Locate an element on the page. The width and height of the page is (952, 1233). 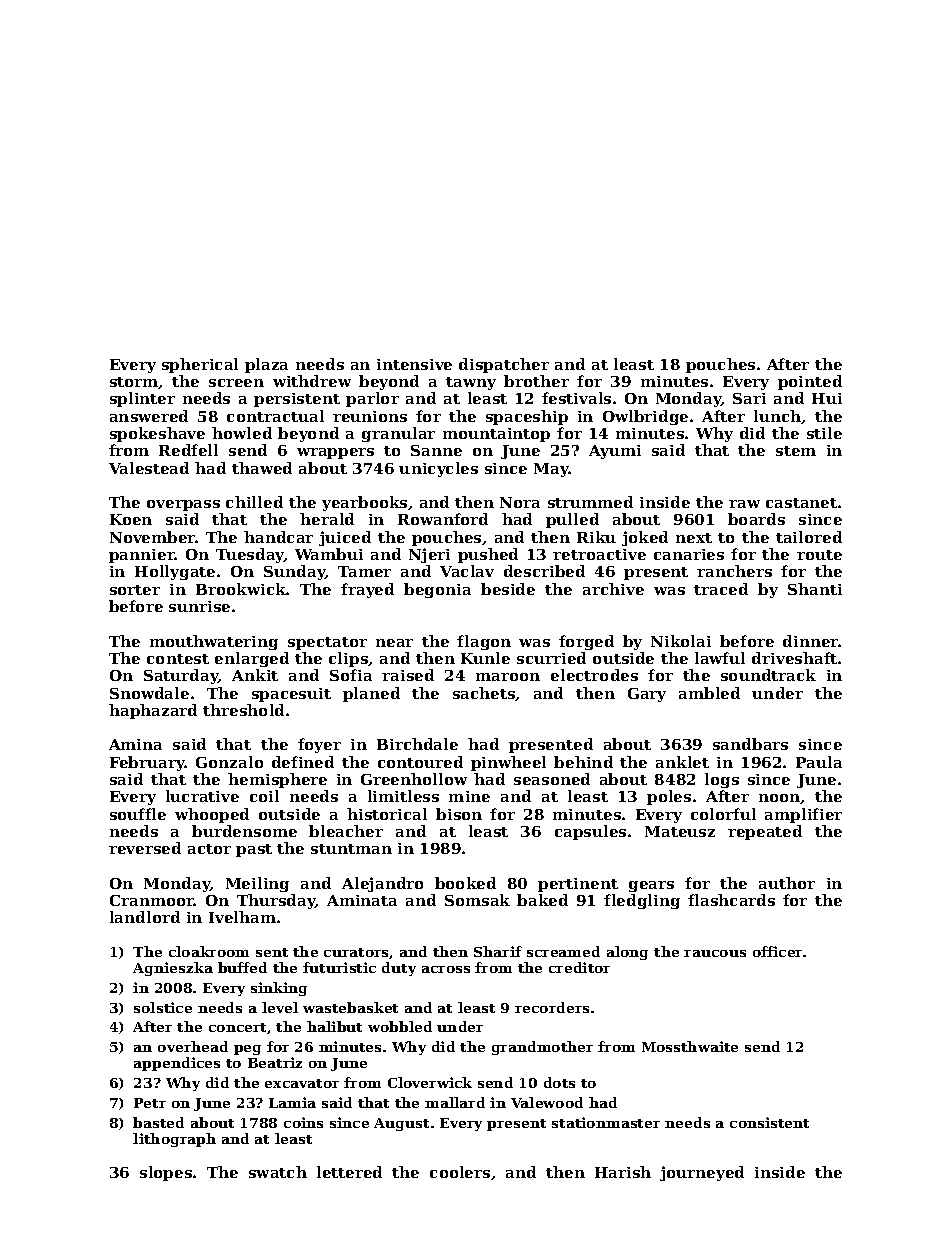
dispatcher is located at coordinates (504, 365).
